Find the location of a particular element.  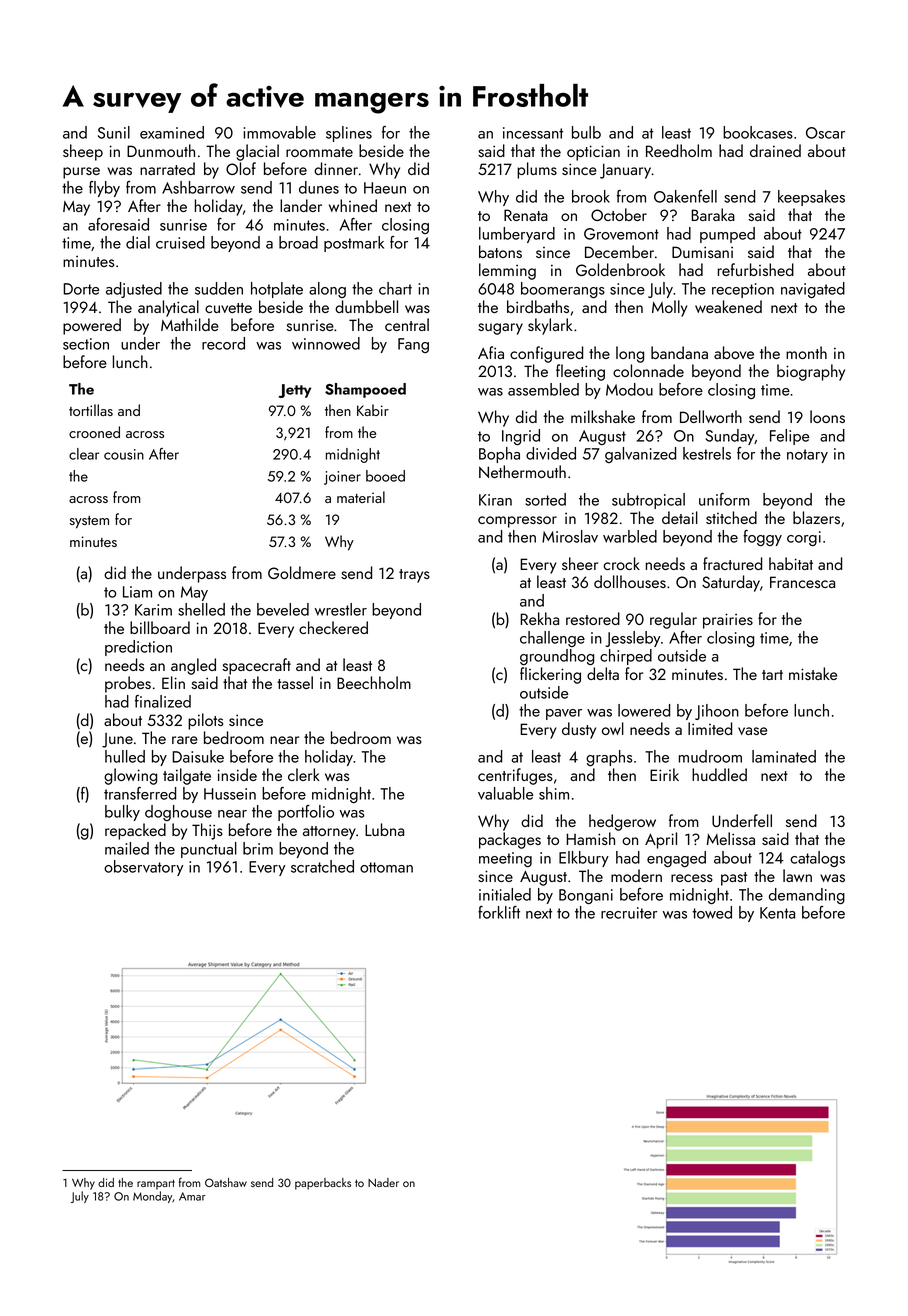

Nader is located at coordinates (383, 1182).
